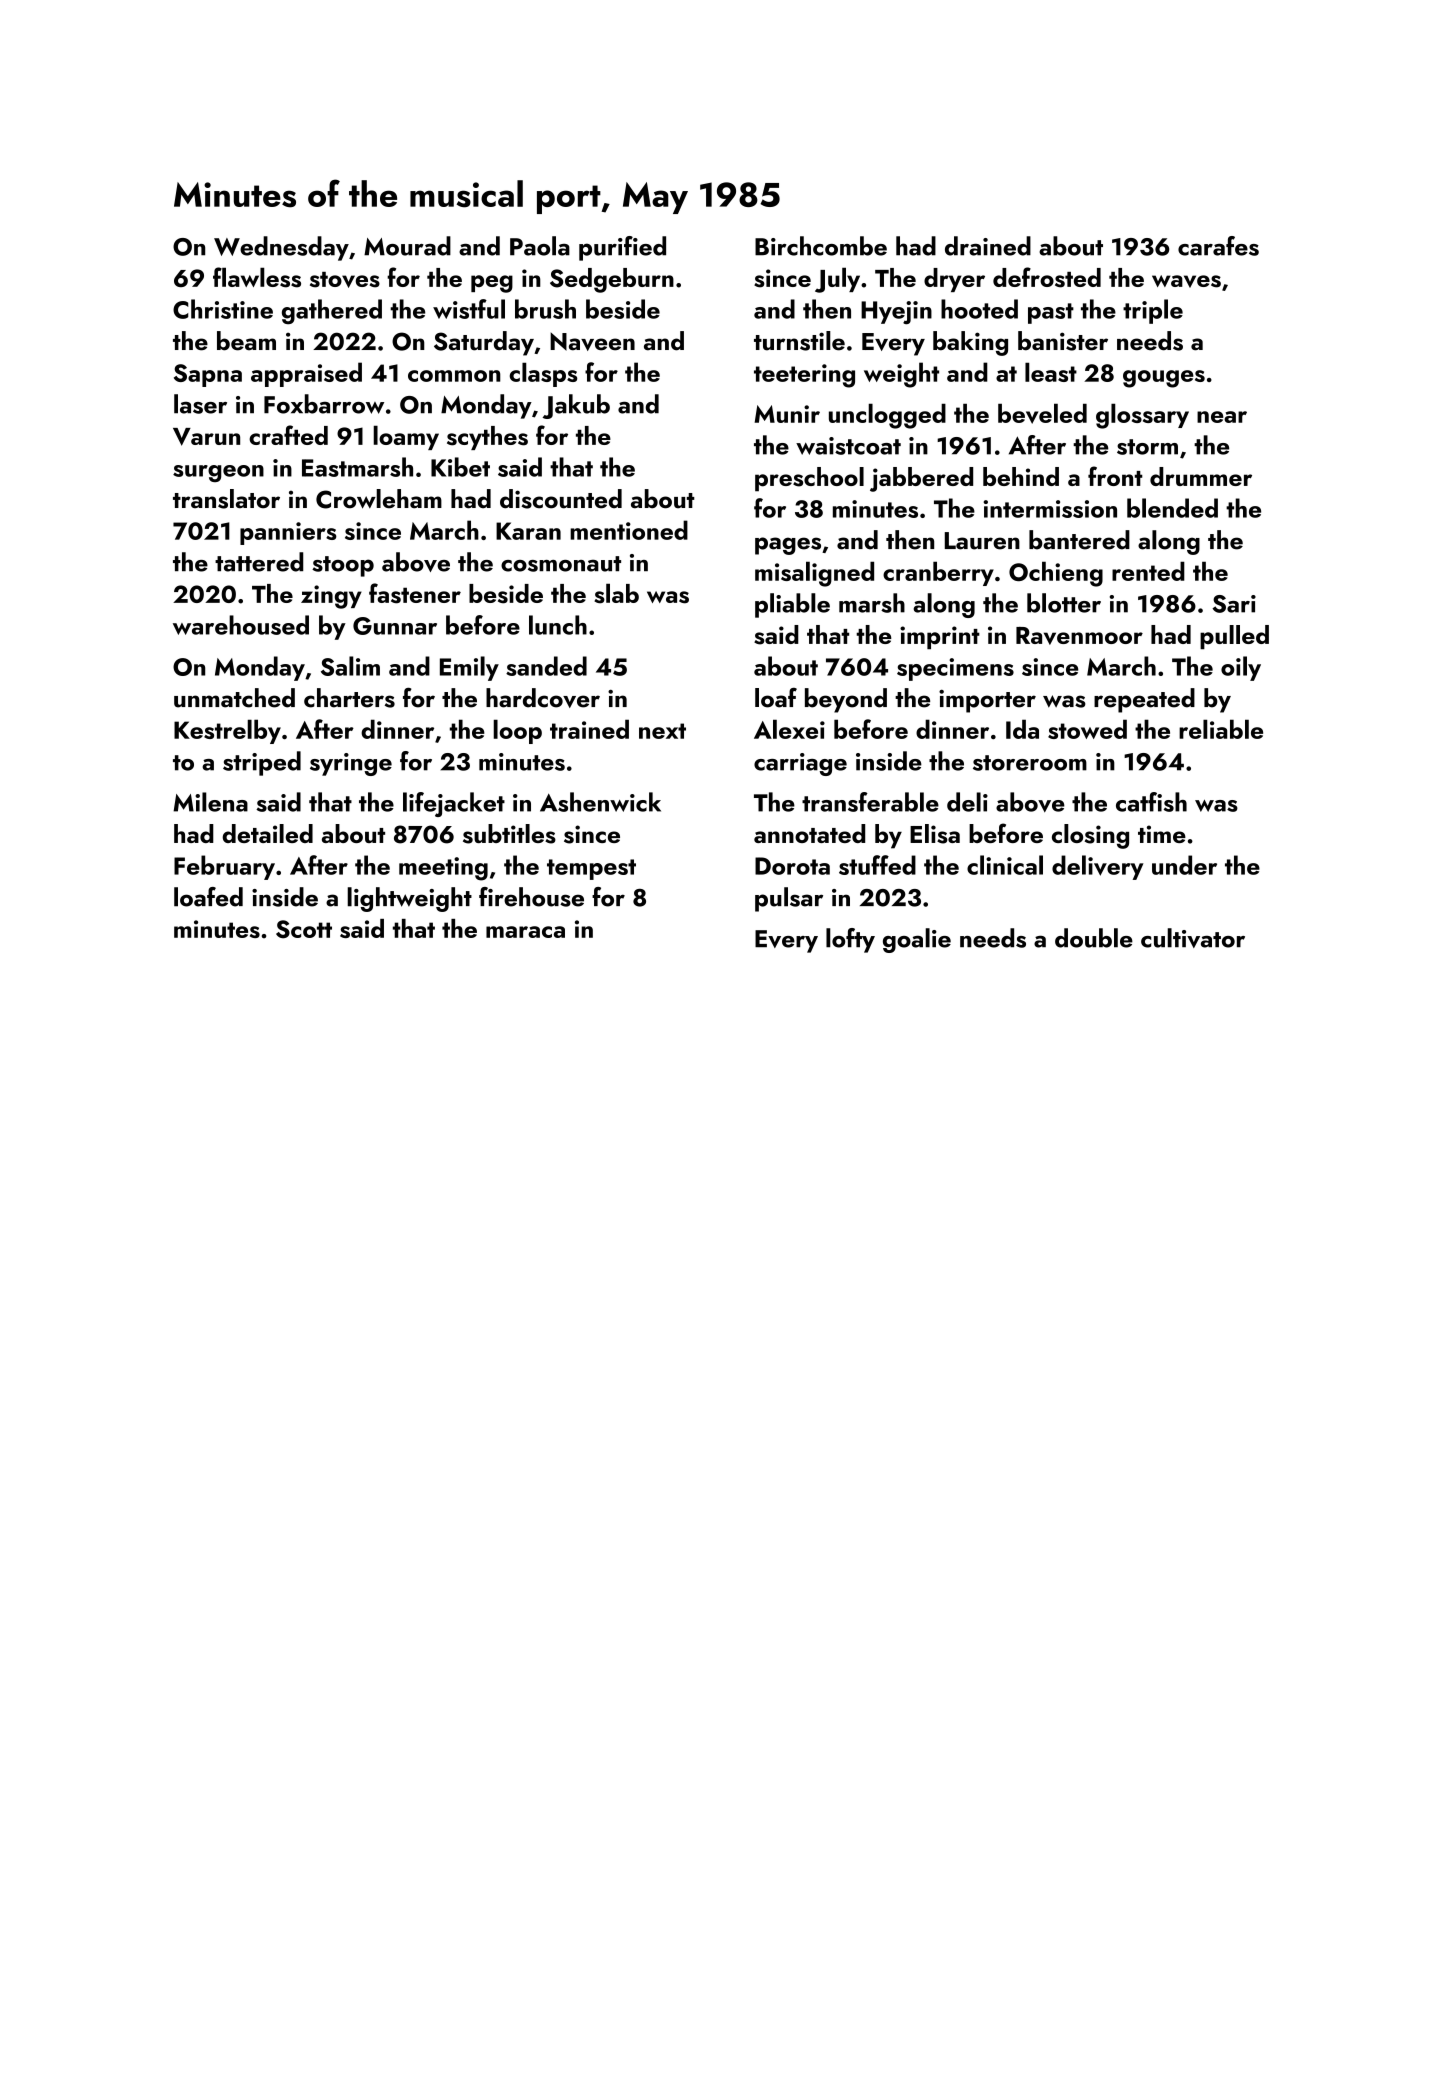 The height and width of the screenshot is (2100, 1450). Describe the element at coordinates (324, 404) in the screenshot. I see `Foxbarrow` at that location.
